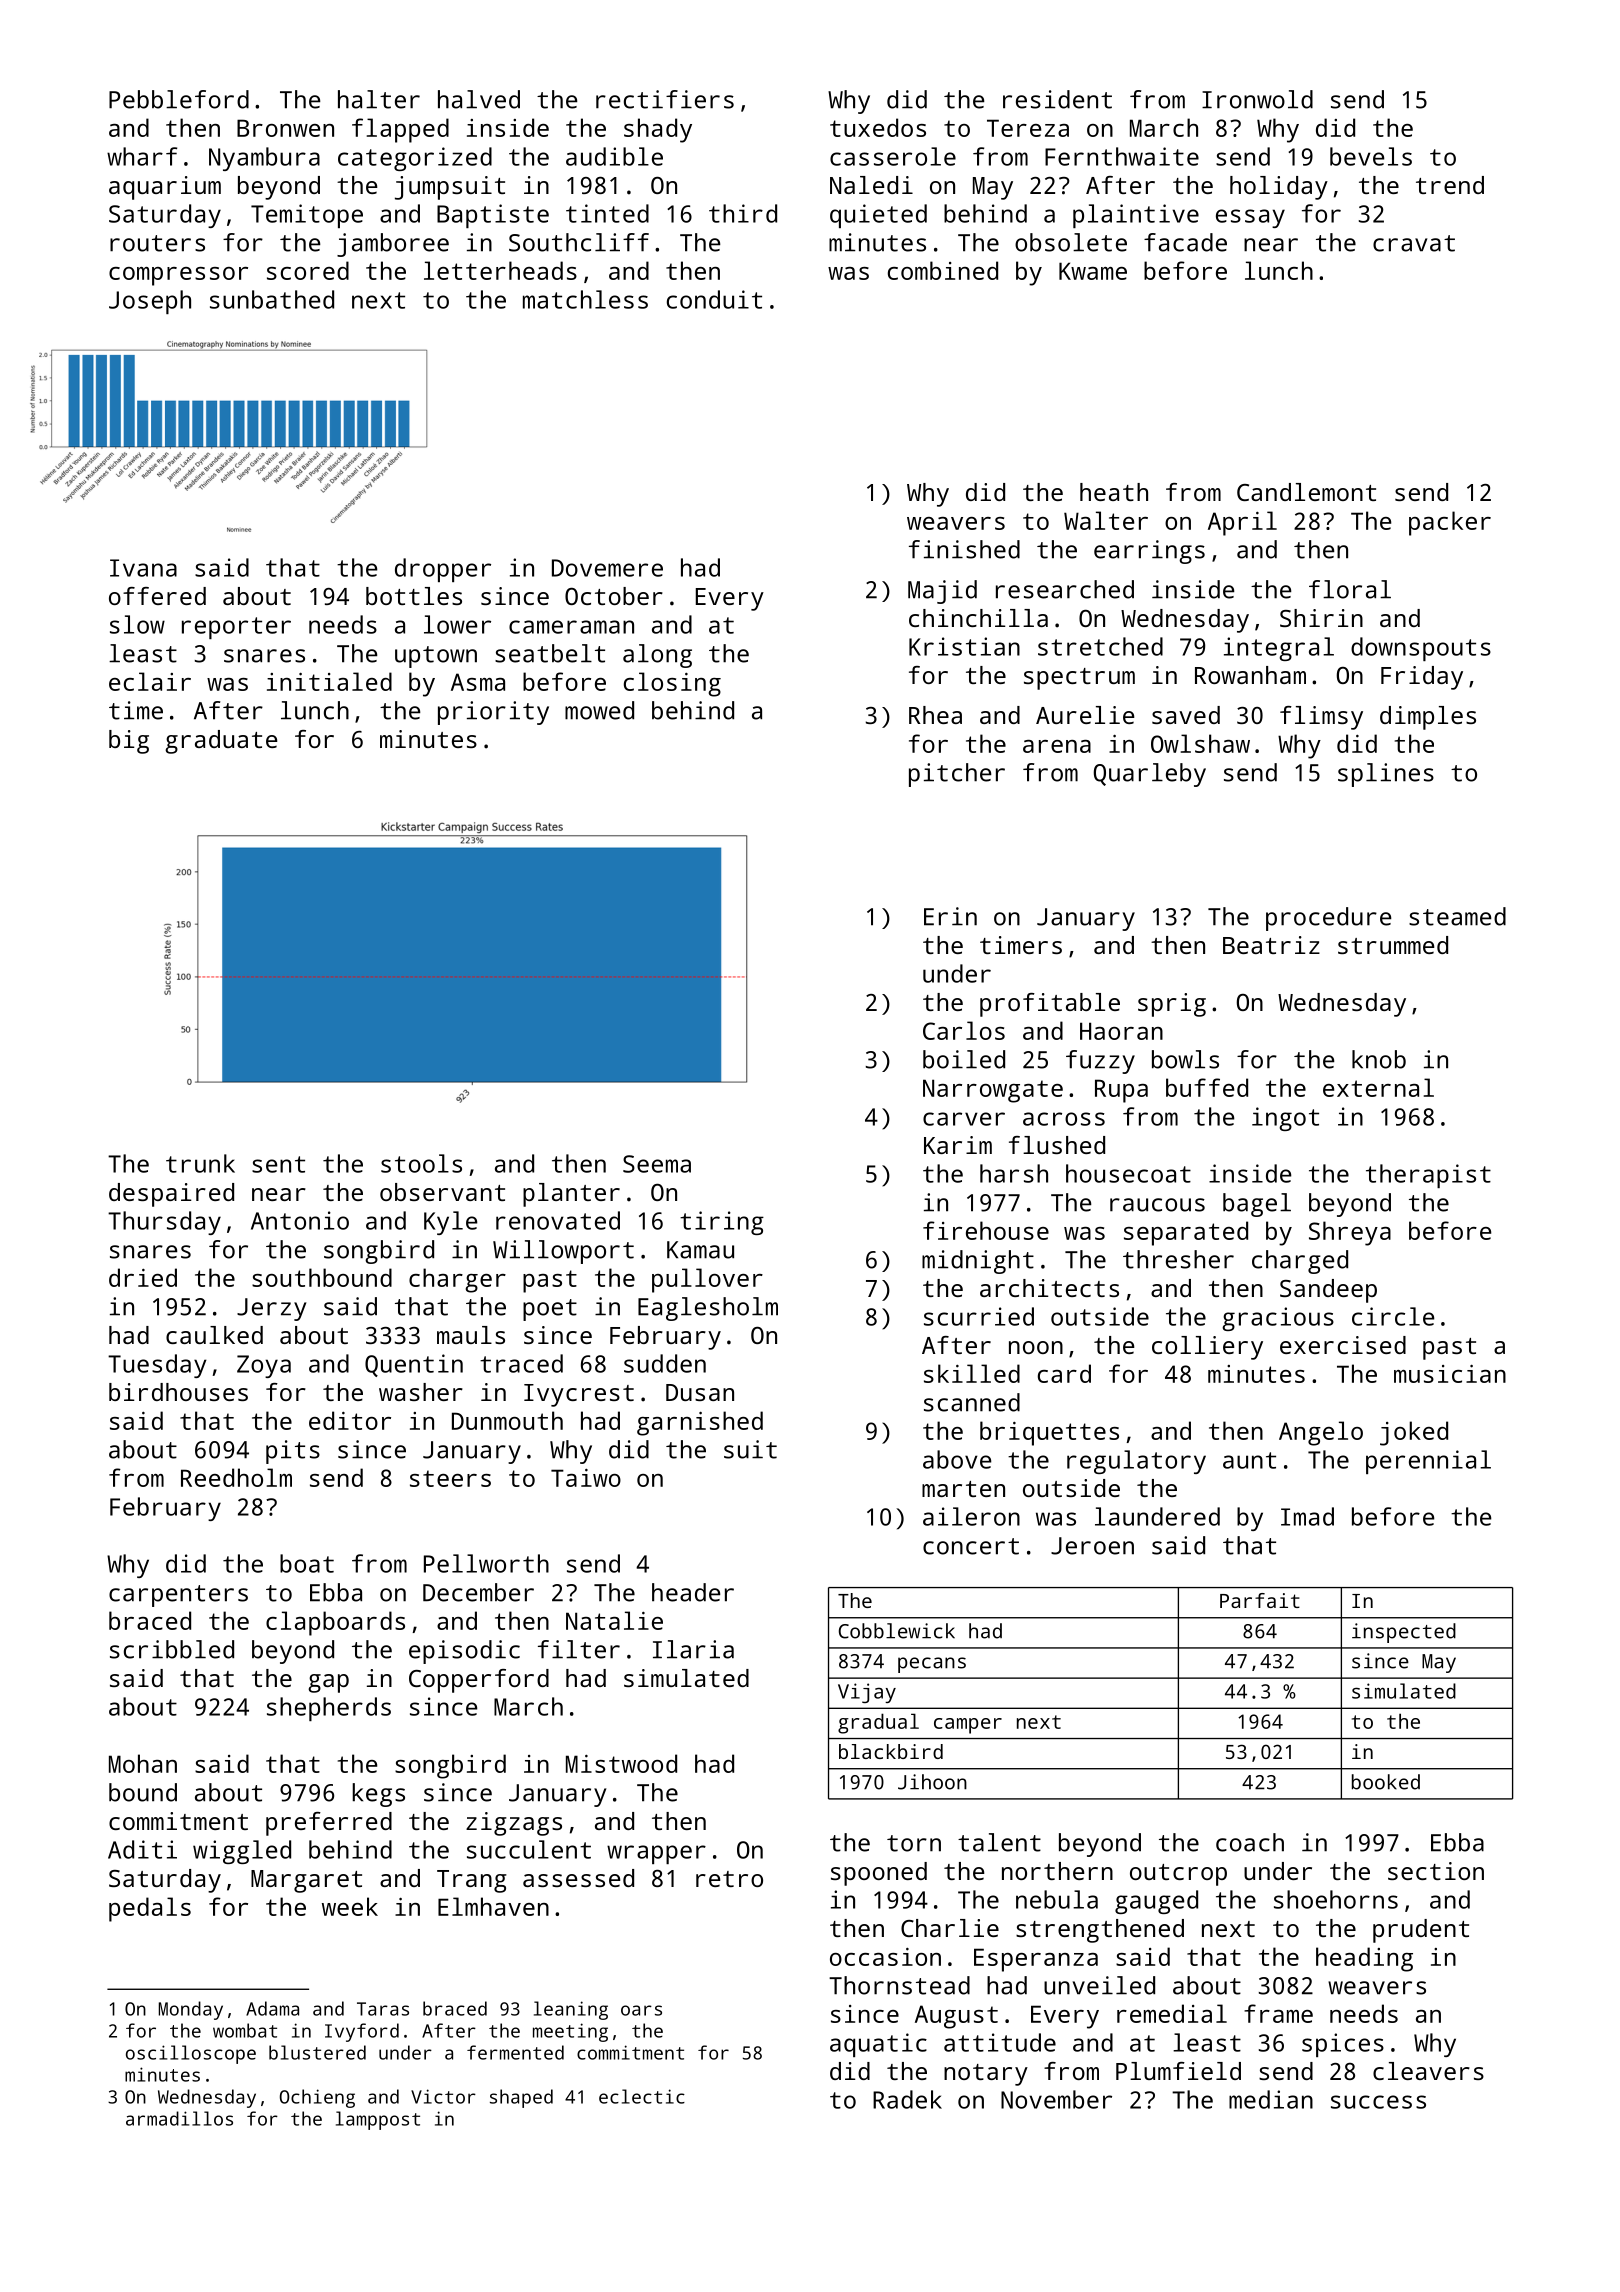  I want to click on Majid, so click(942, 592).
